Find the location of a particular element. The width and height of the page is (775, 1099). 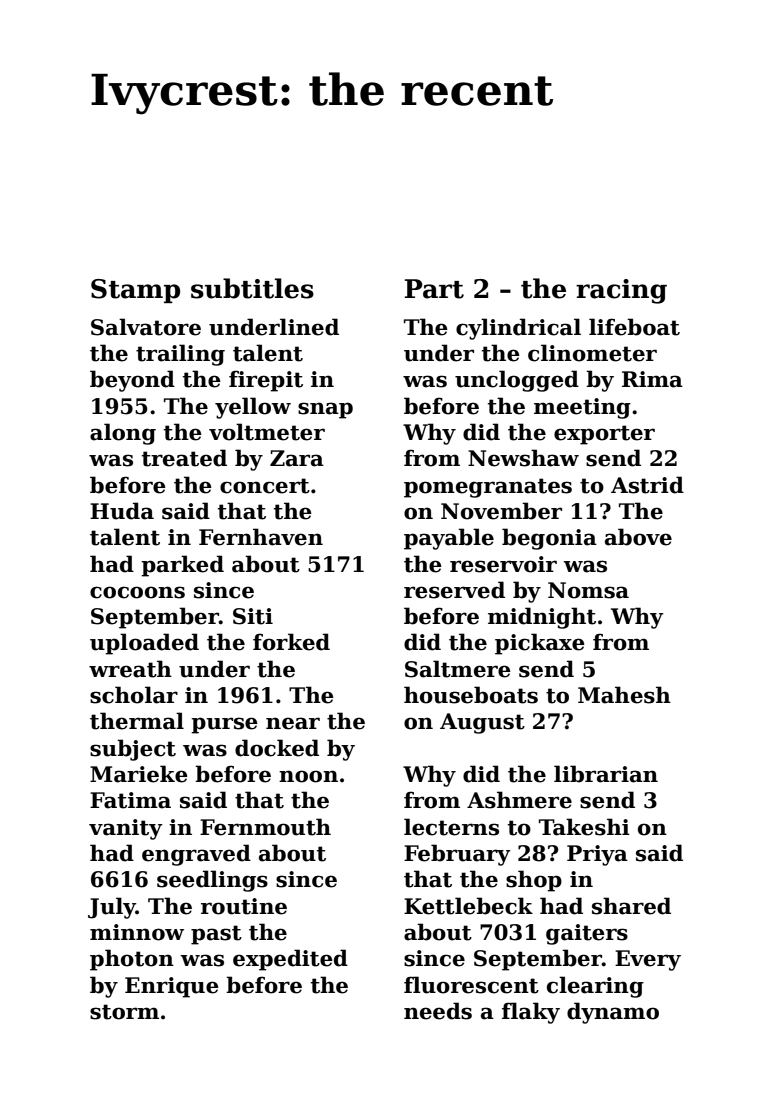

shop is located at coordinates (534, 881).
